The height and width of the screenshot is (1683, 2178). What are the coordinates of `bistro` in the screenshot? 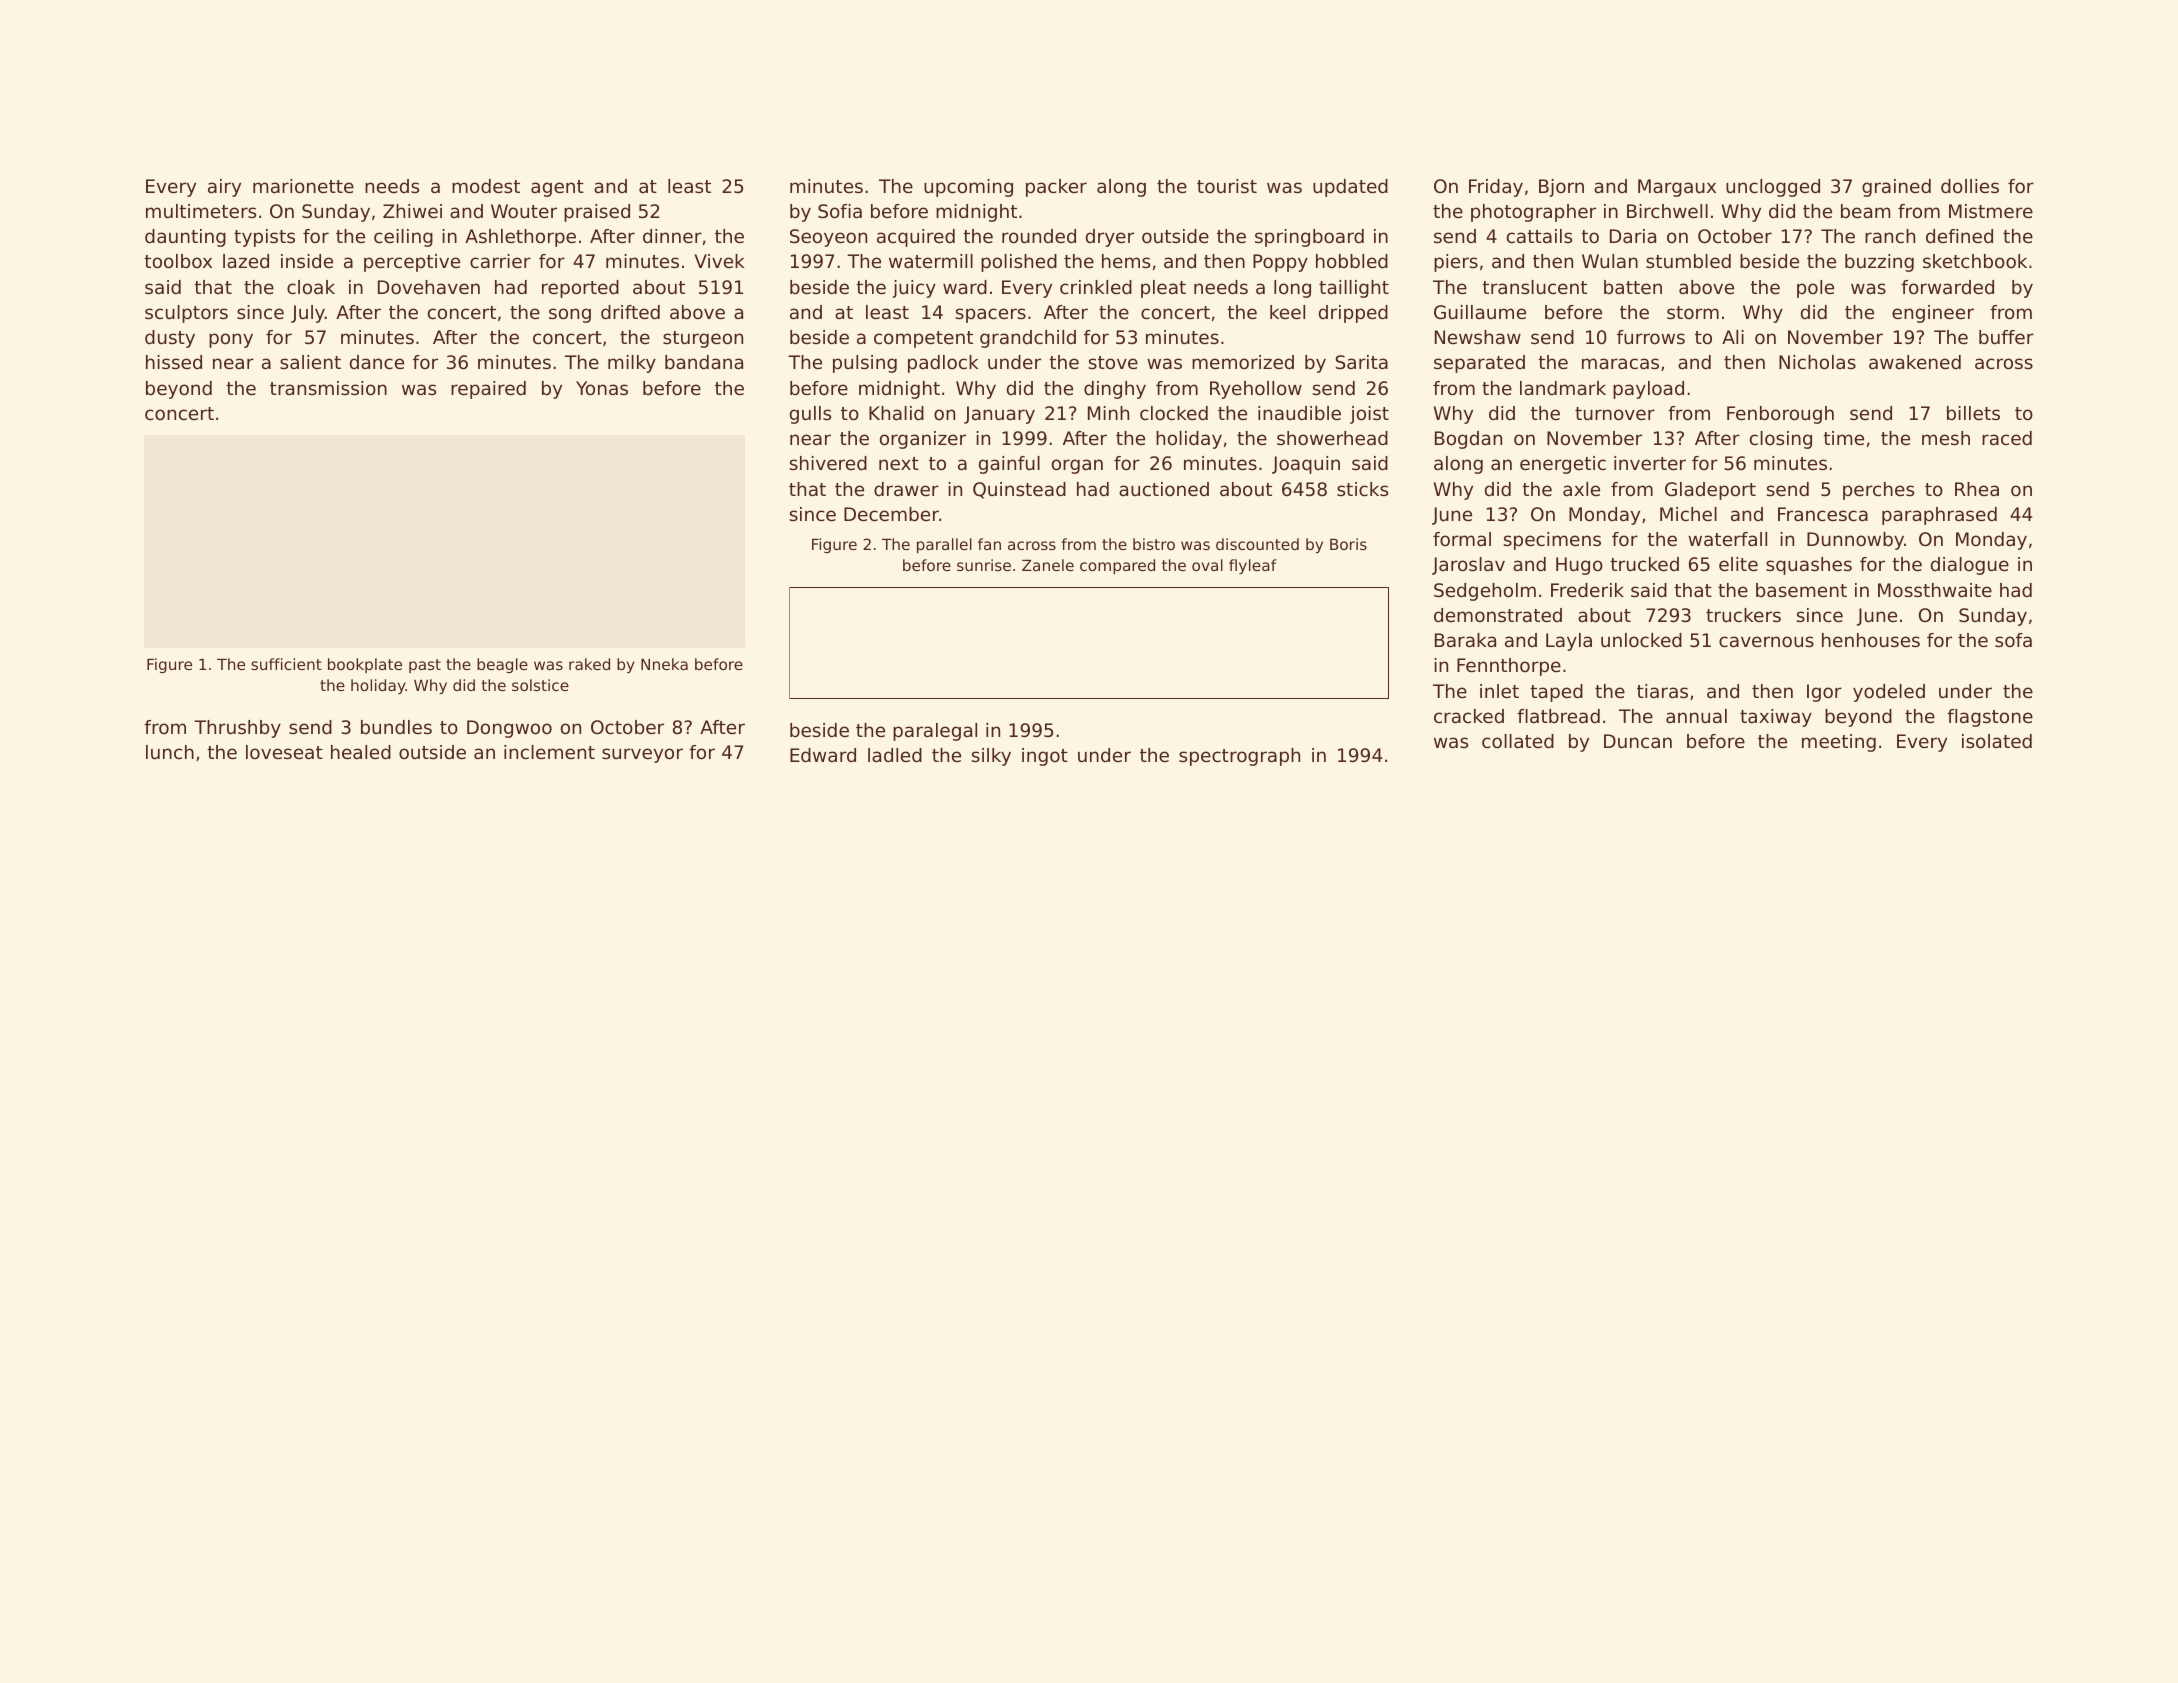 It's located at (1154, 544).
